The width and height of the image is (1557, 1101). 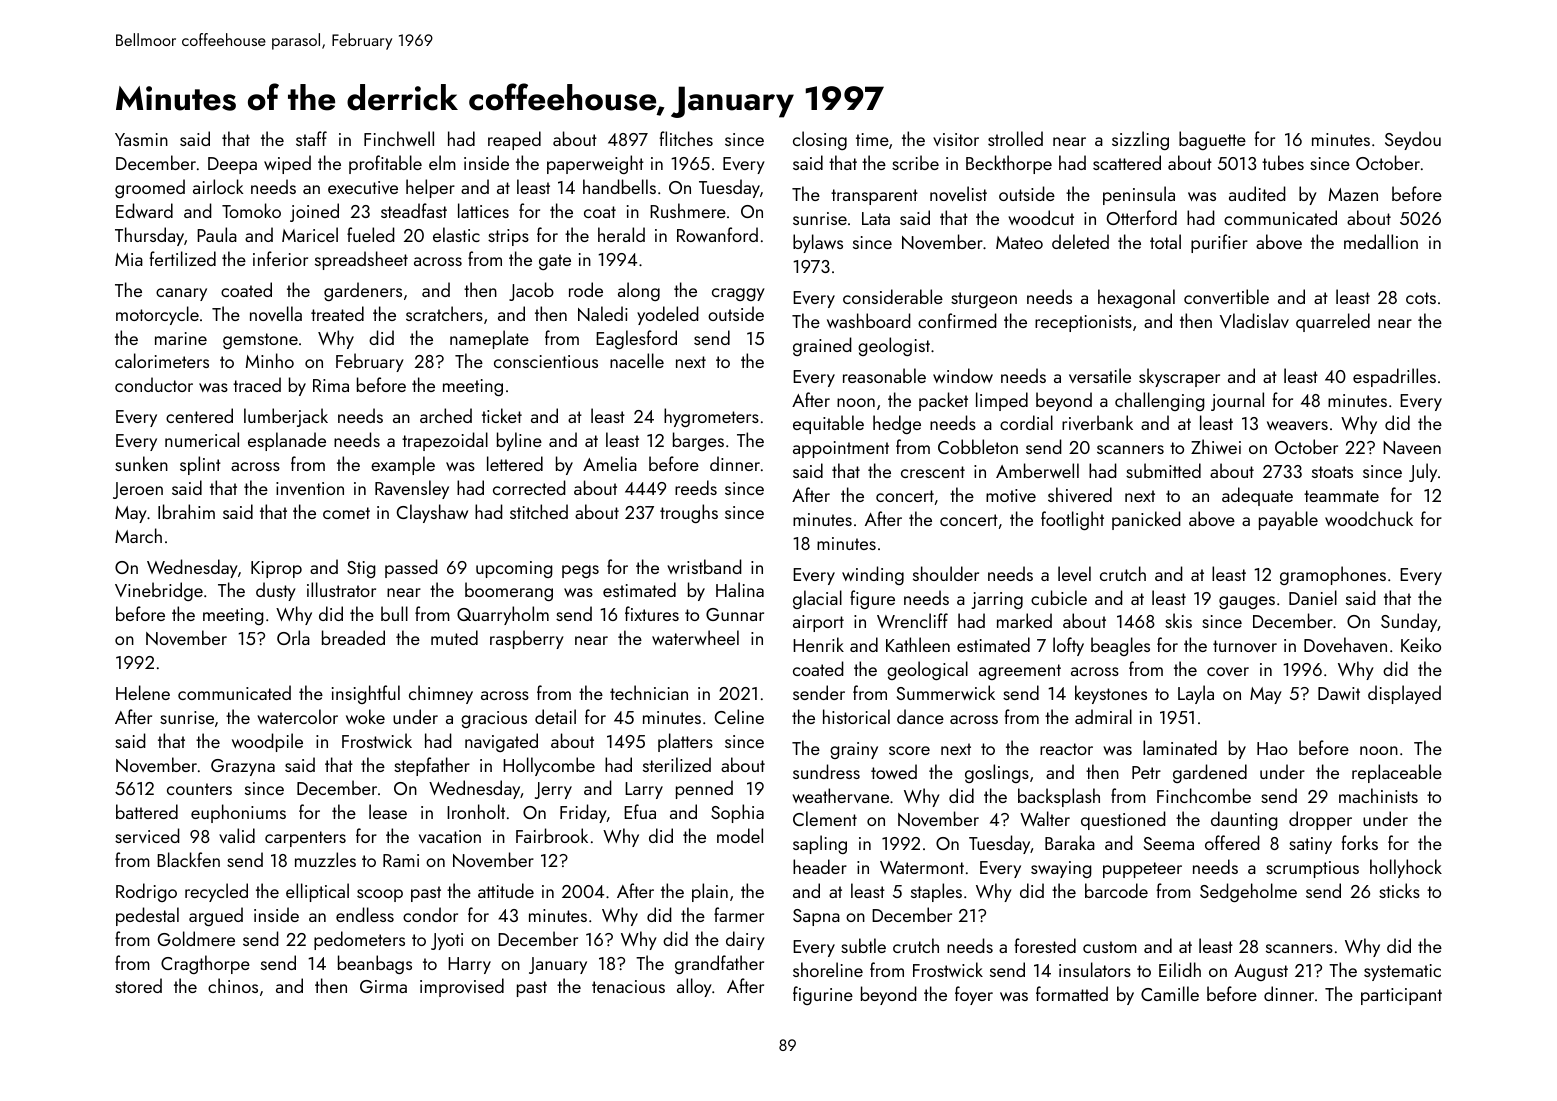 I want to click on equitable, so click(x=828, y=424).
